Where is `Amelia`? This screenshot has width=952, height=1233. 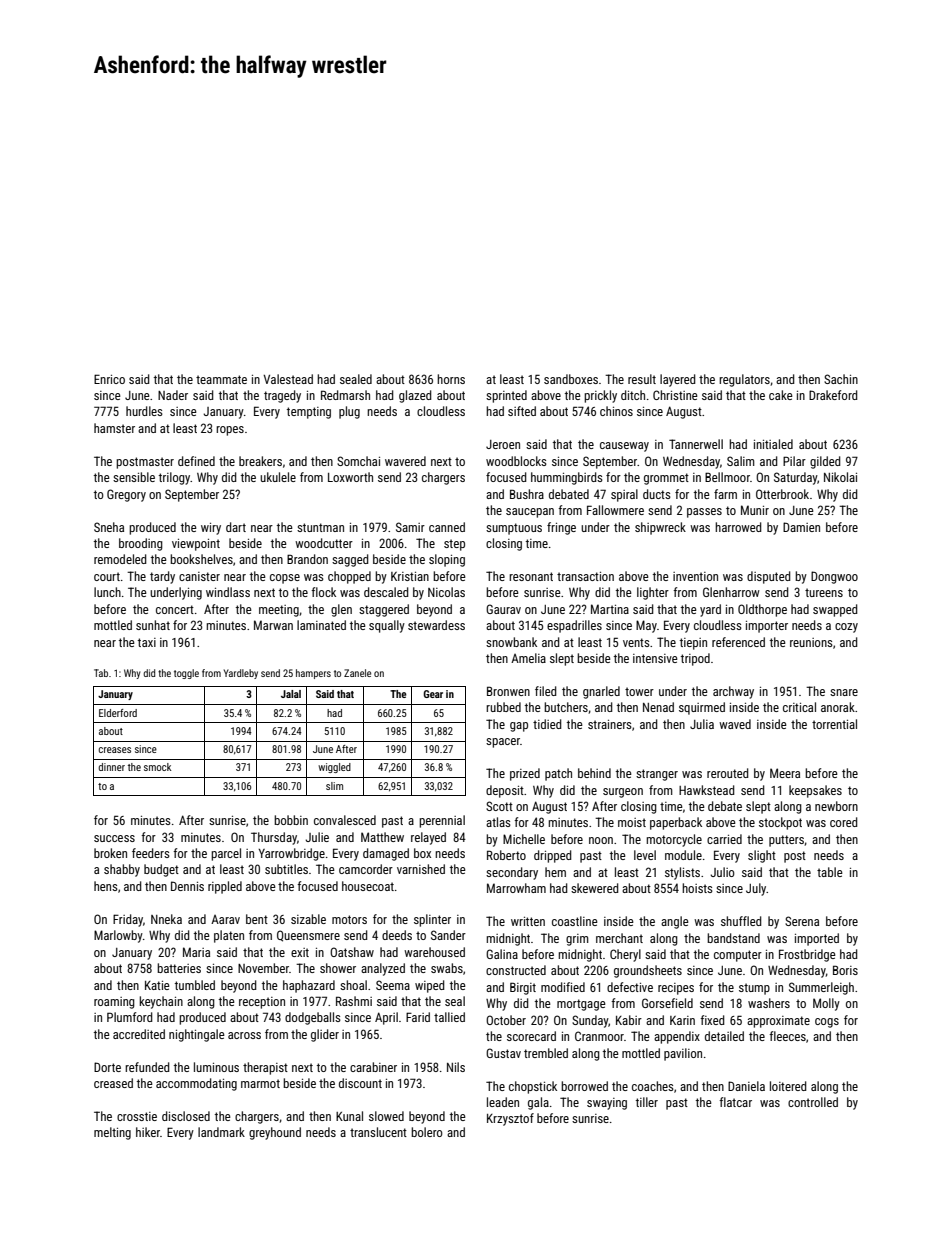
Amelia is located at coordinates (528, 658).
